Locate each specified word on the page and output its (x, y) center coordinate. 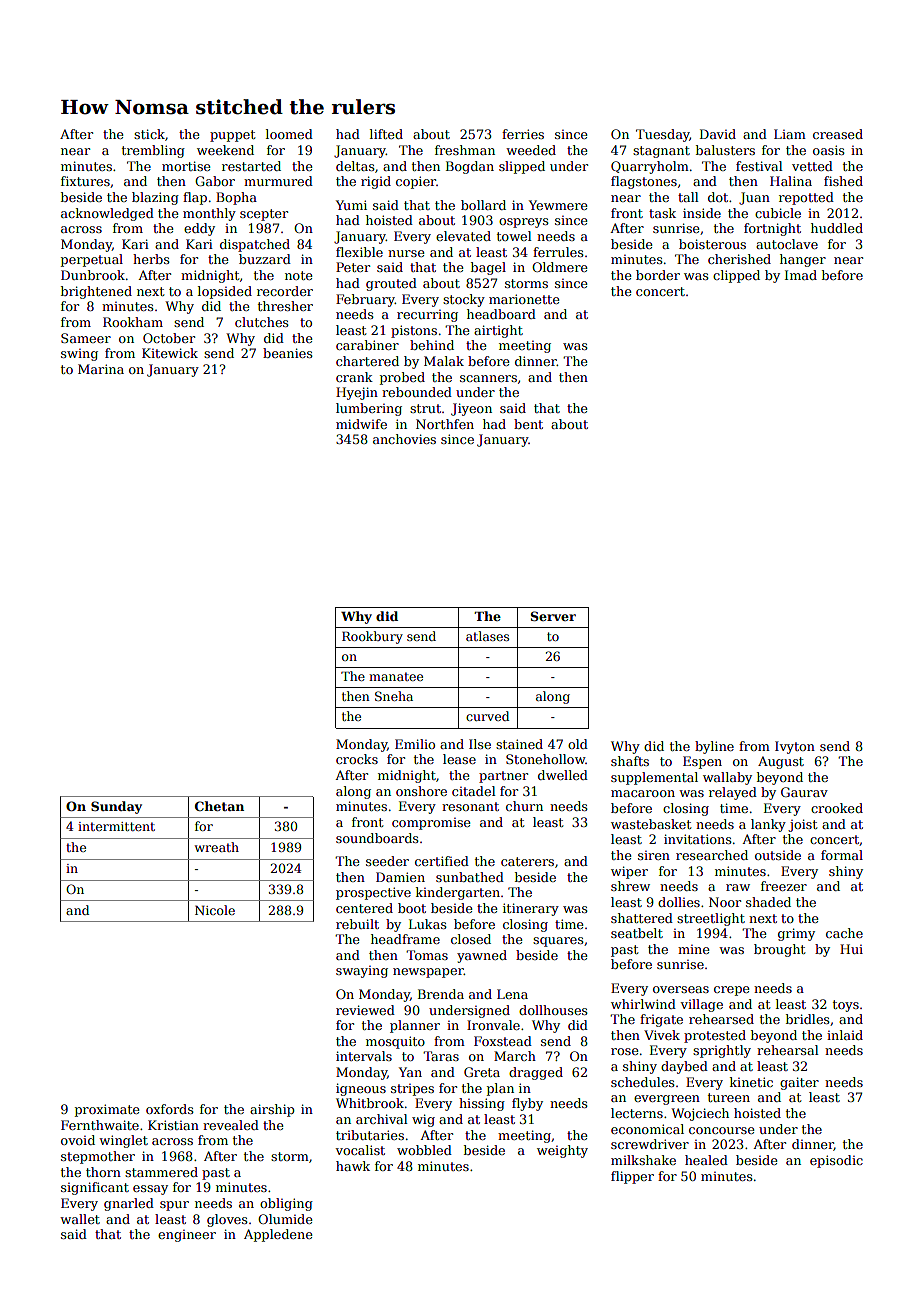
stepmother (98, 1157)
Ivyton (795, 747)
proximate (107, 1110)
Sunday (116, 807)
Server (553, 616)
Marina (101, 369)
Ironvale (493, 1025)
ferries (523, 134)
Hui (851, 949)
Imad (801, 275)
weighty (562, 1151)
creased (838, 134)
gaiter (799, 1083)
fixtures (85, 181)
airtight (498, 331)
